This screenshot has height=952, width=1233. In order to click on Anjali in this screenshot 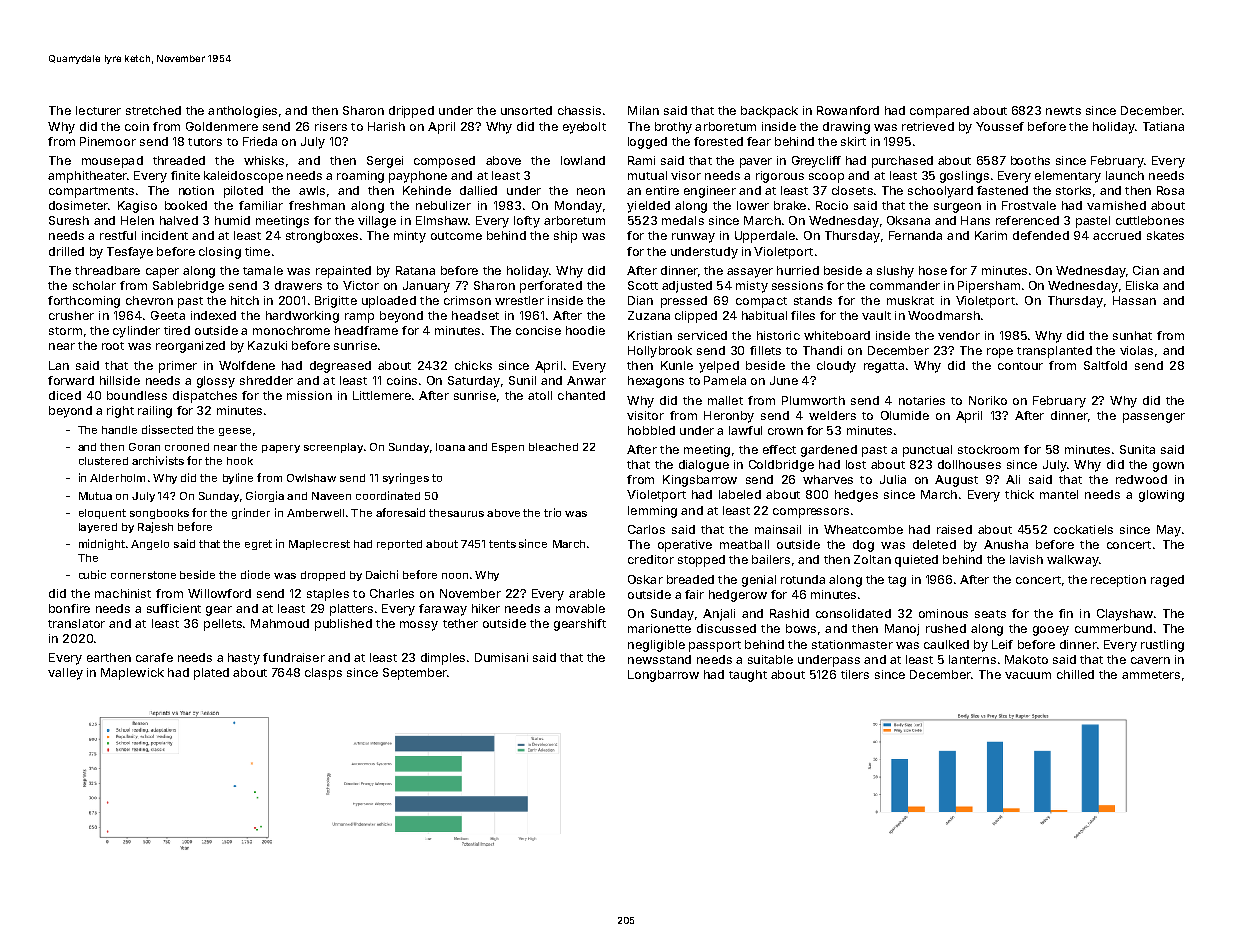, I will do `click(719, 615)`.
